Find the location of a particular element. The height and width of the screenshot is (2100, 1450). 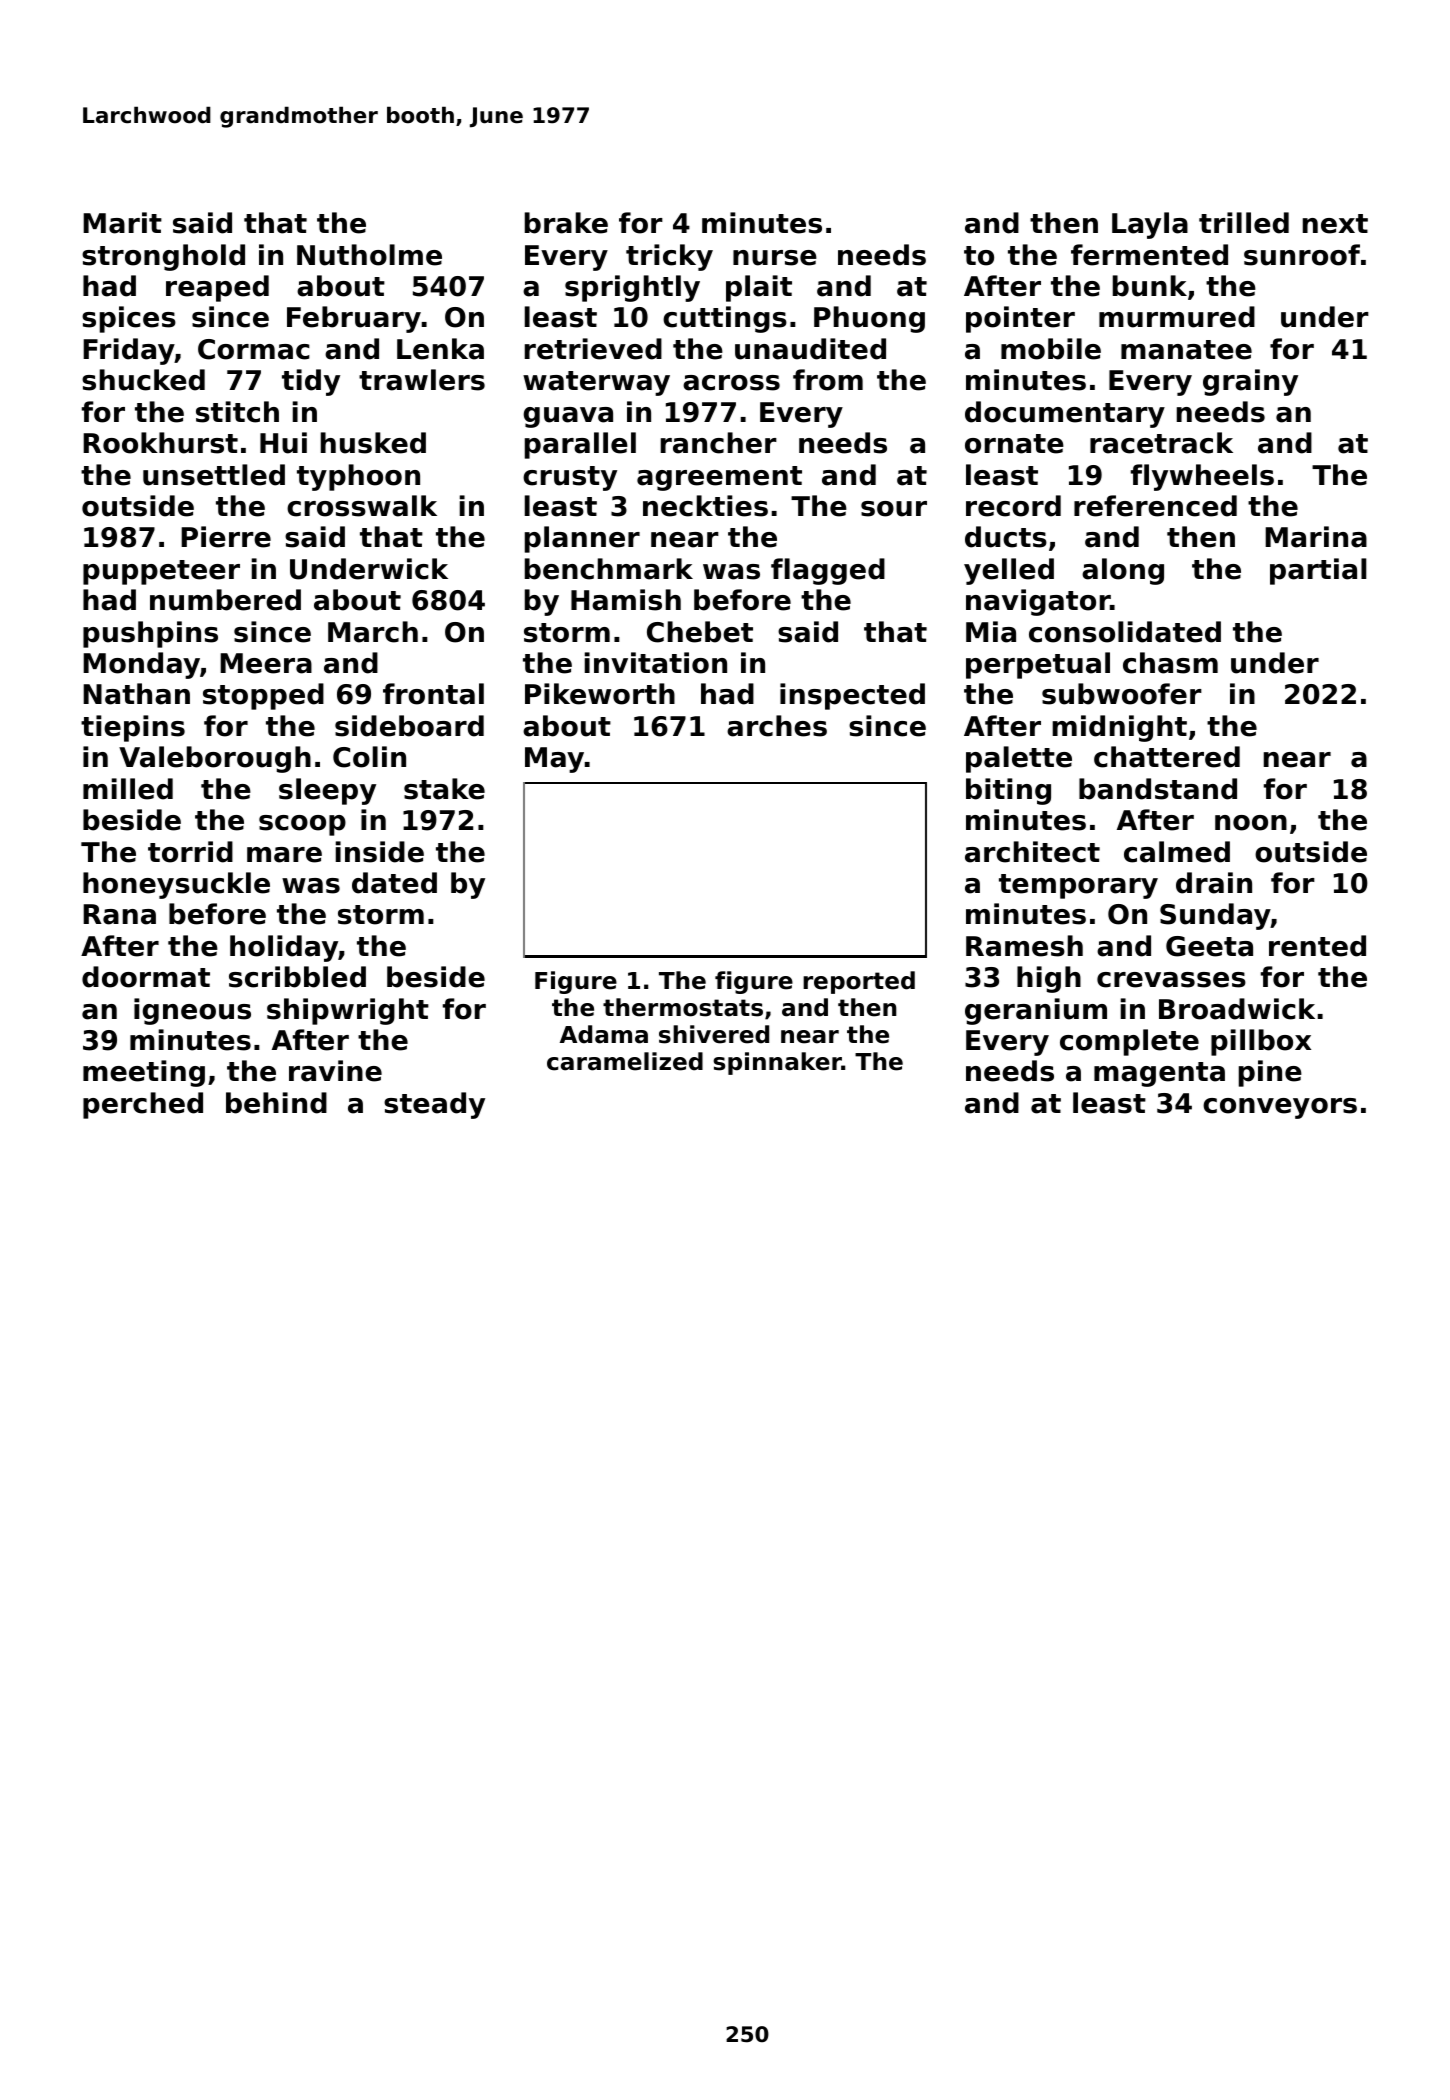

spices is located at coordinates (129, 319).
